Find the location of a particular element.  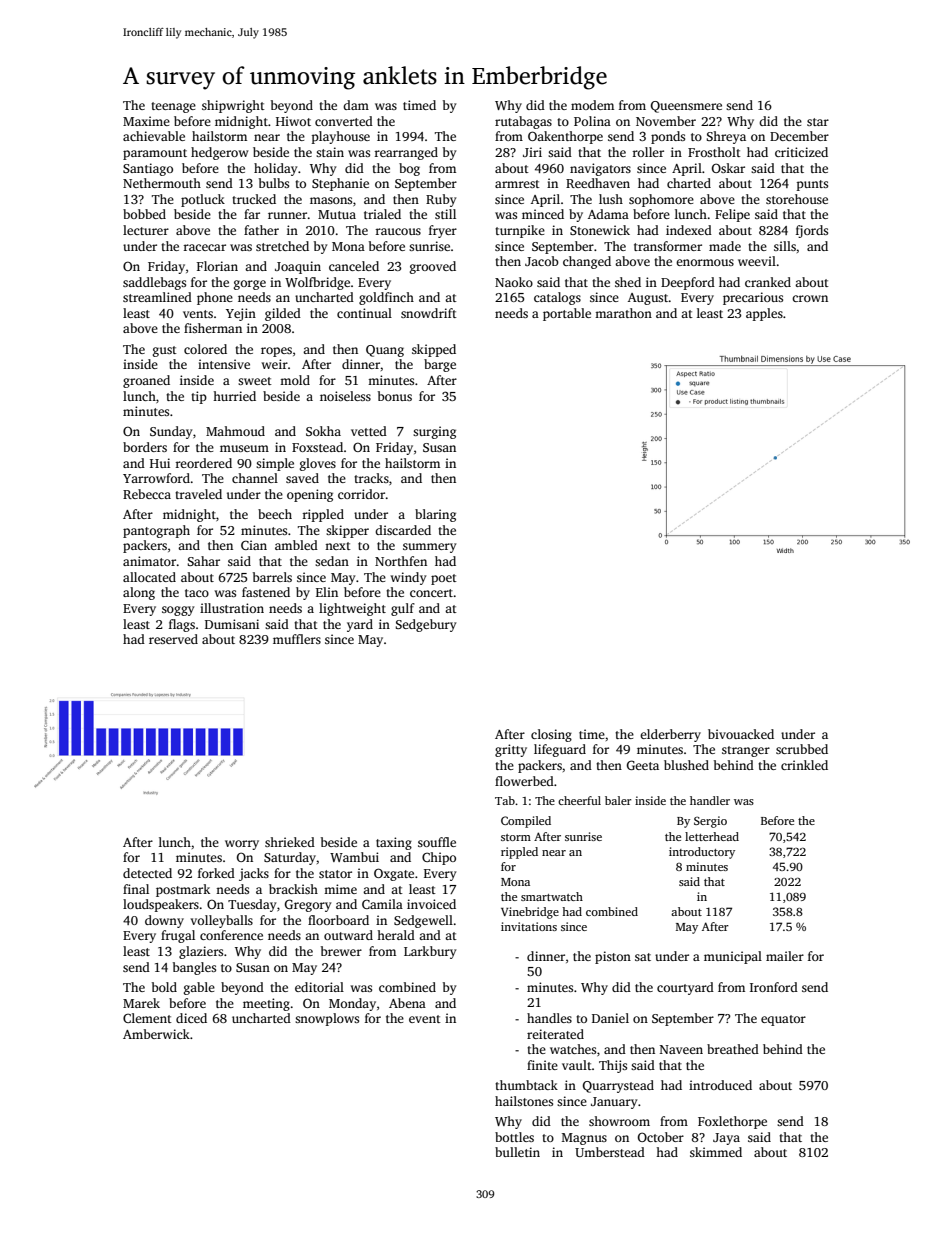

teenage is located at coordinates (173, 107).
